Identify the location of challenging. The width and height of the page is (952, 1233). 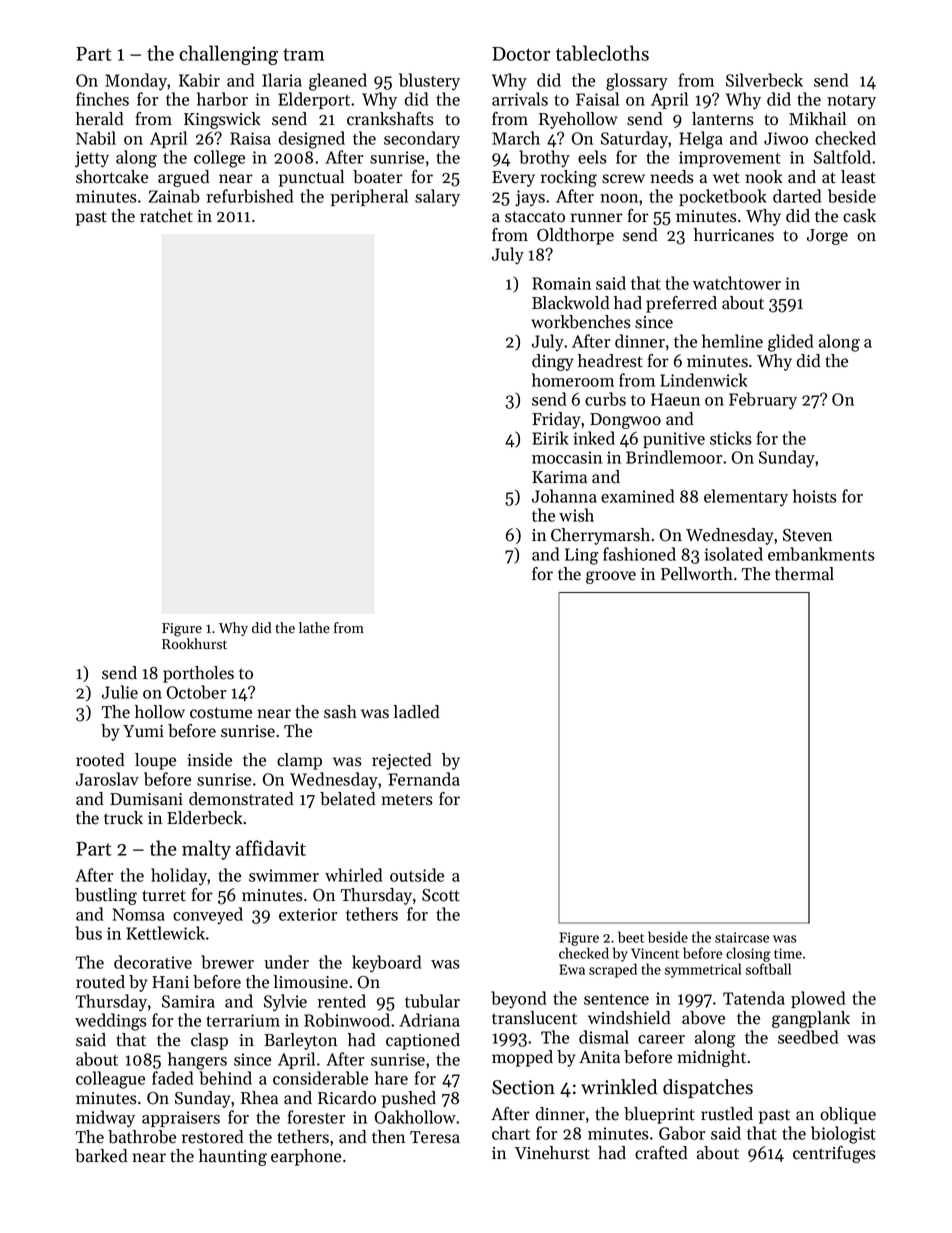
(228, 55).
